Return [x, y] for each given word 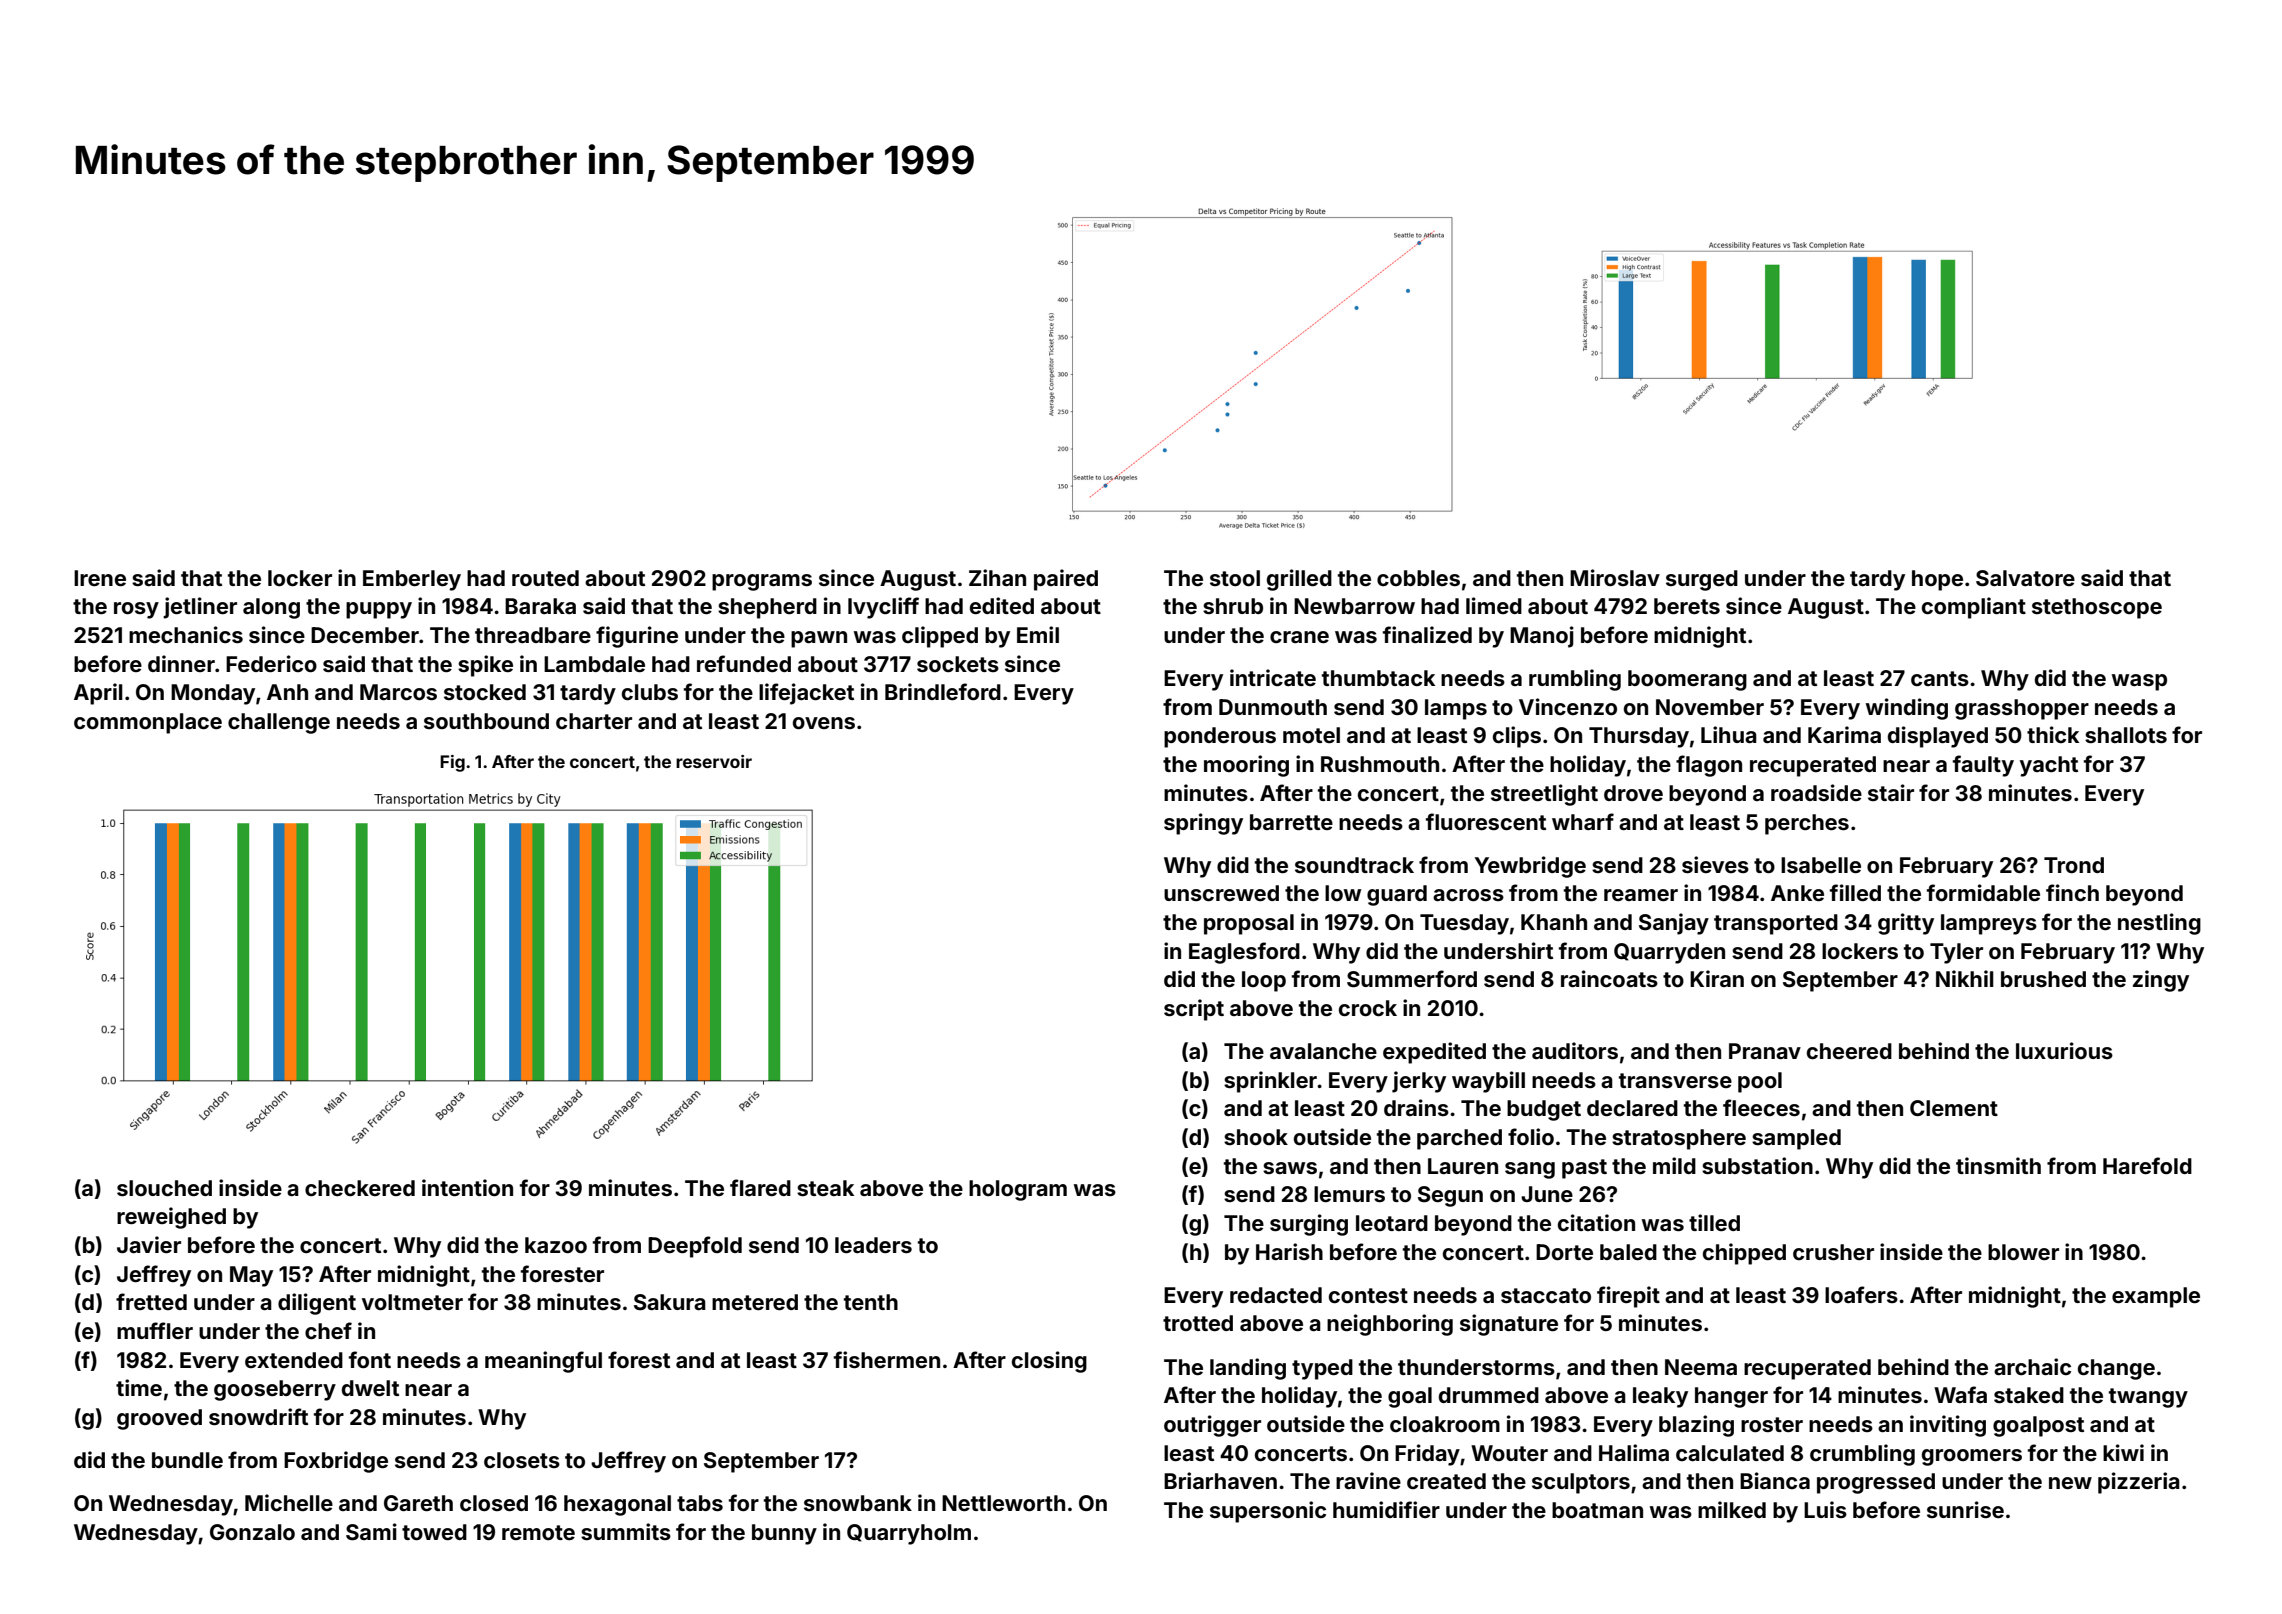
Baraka [540, 606]
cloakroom [1445, 1424]
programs [762, 582]
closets [522, 1460]
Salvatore [2025, 578]
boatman [1597, 1510]
